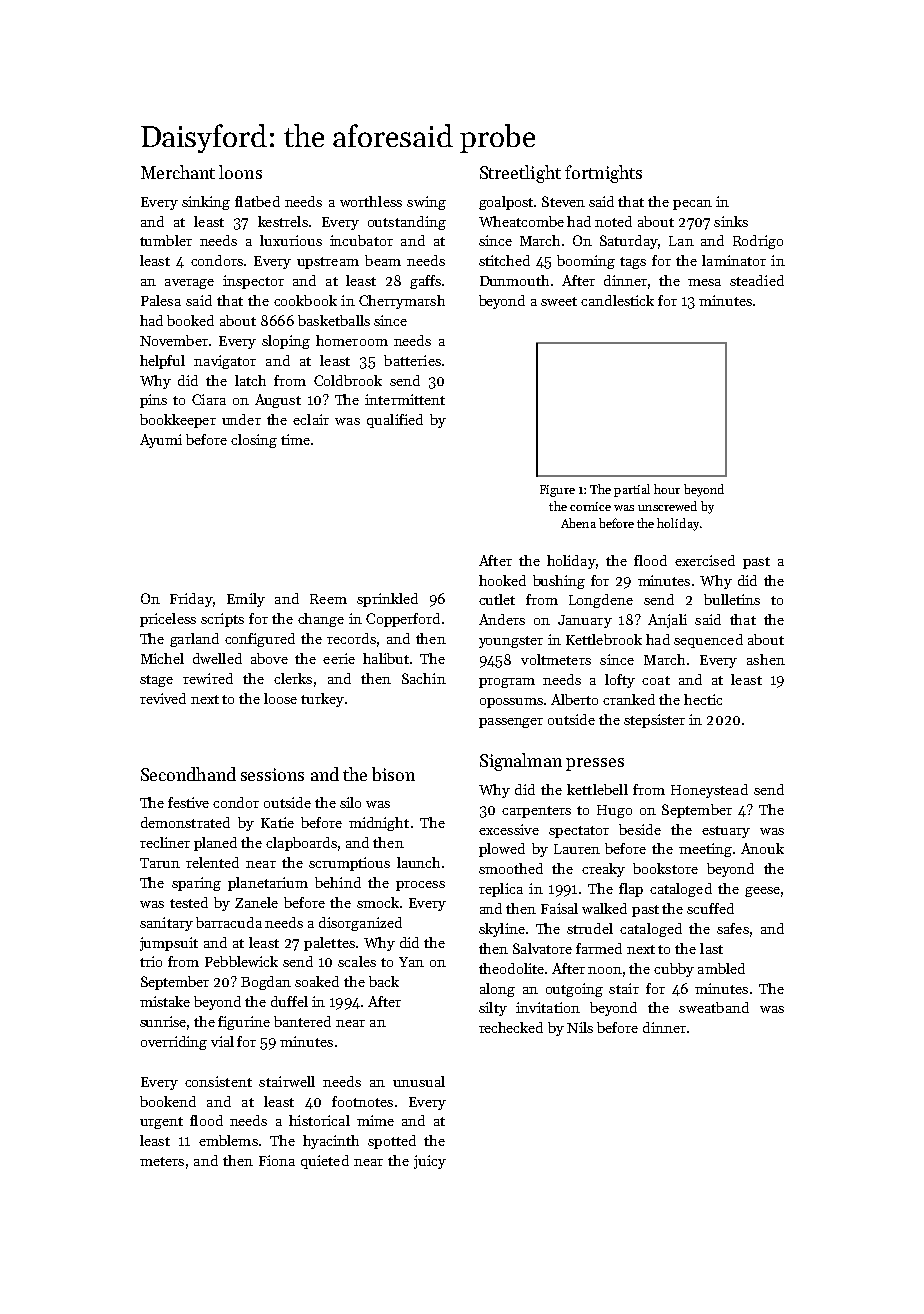 This screenshot has height=1314, width=924. I want to click on loons, so click(240, 172).
